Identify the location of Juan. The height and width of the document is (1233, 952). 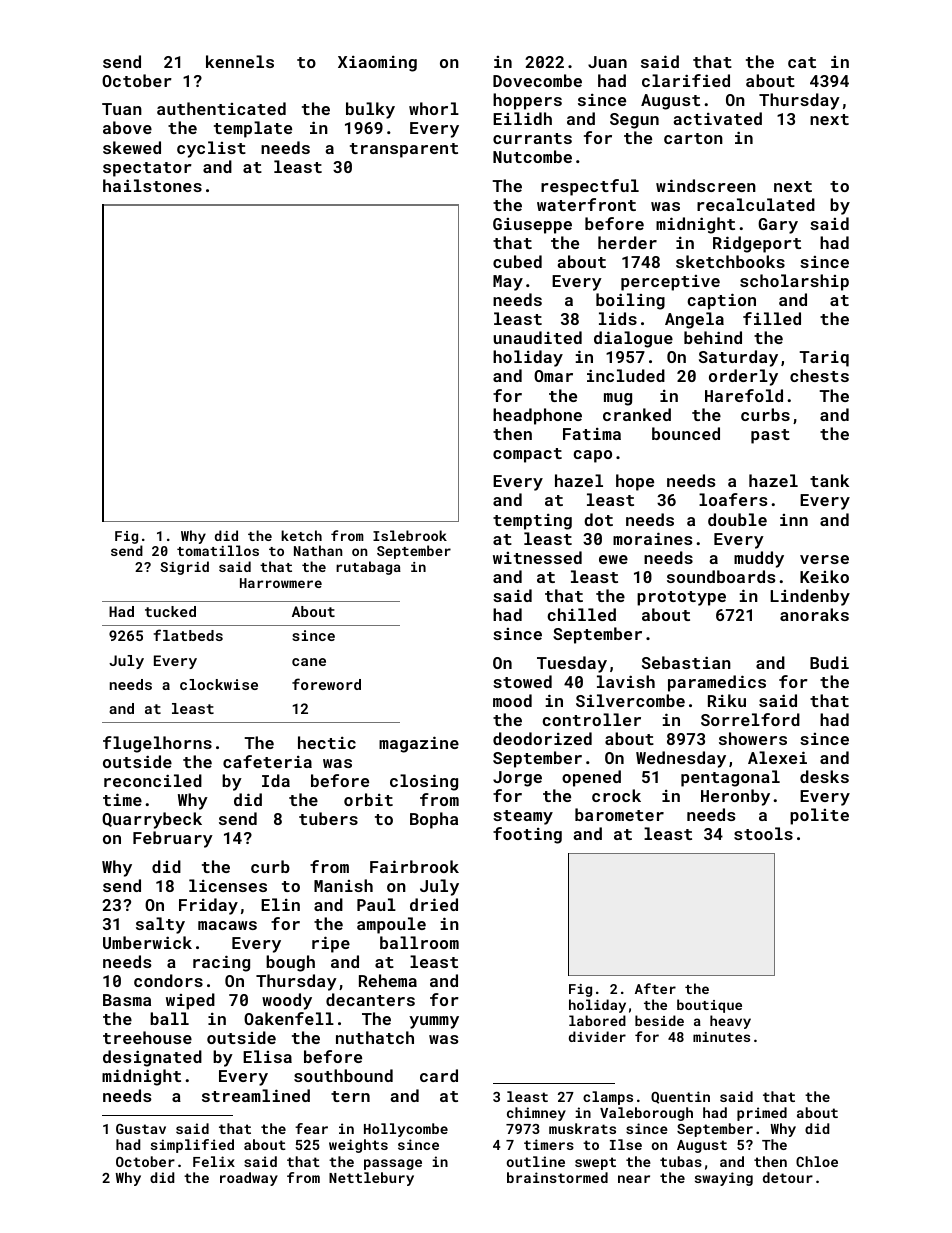
(607, 62).
